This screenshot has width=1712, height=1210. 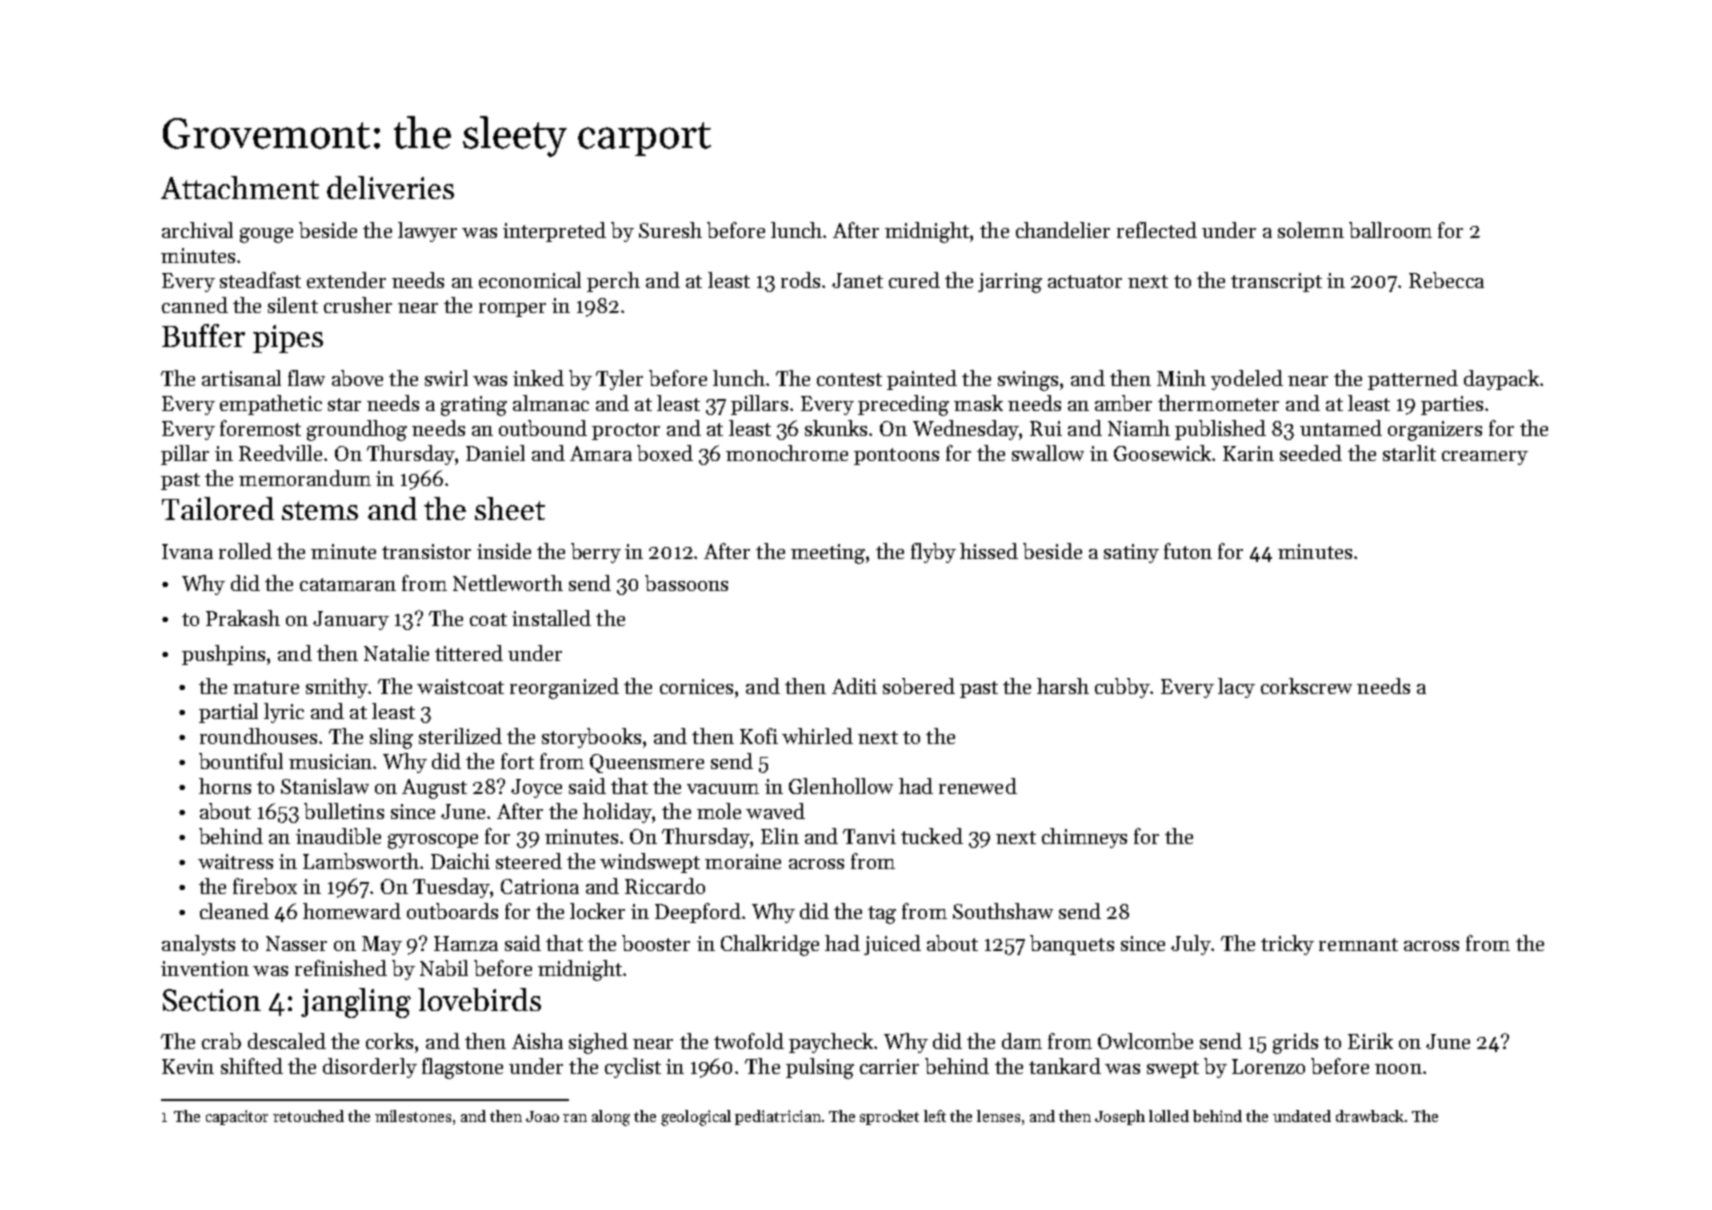 What do you see at coordinates (1501, 380) in the screenshot?
I see `daypack` at bounding box center [1501, 380].
